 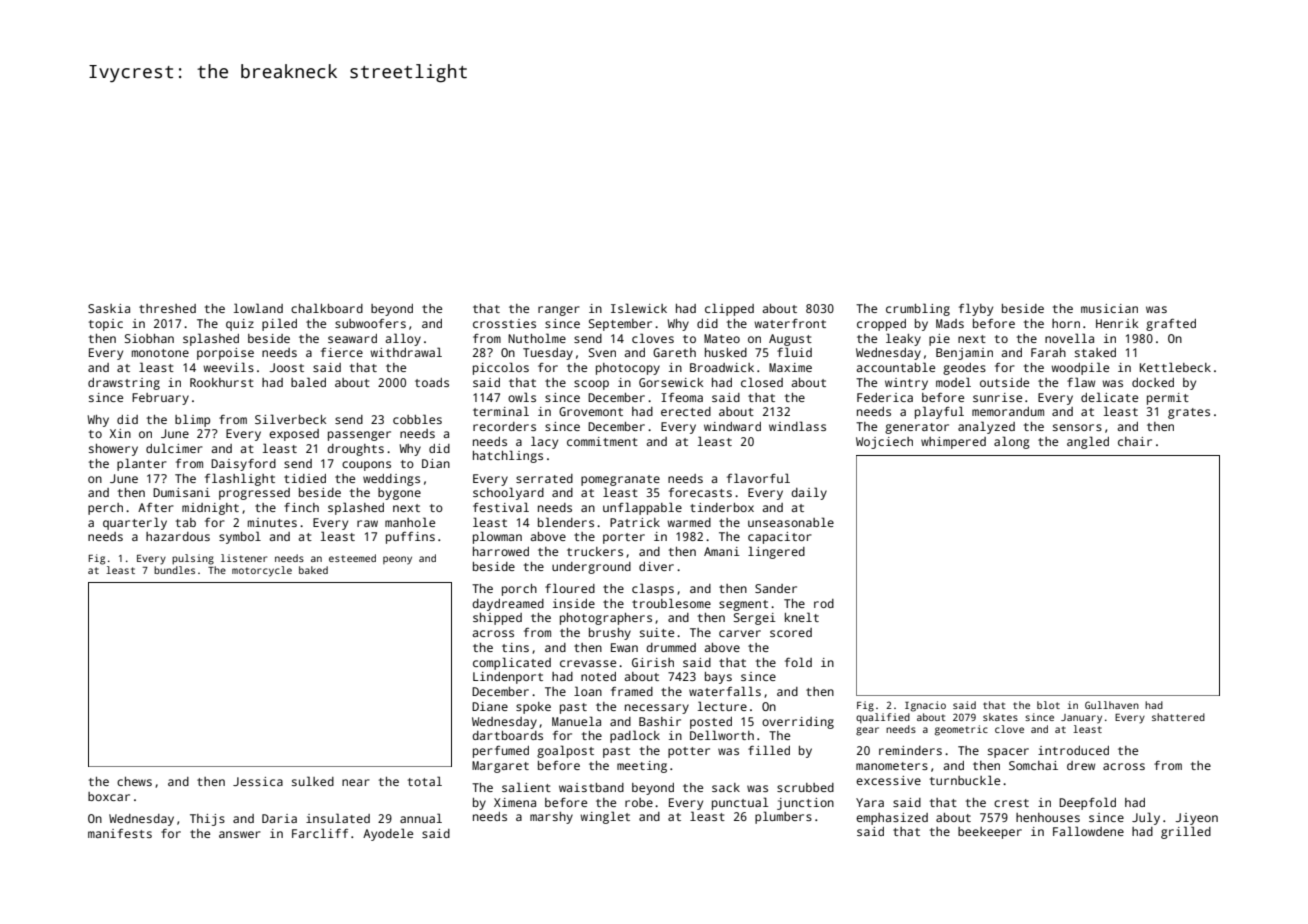 I want to click on along, so click(x=1012, y=442).
